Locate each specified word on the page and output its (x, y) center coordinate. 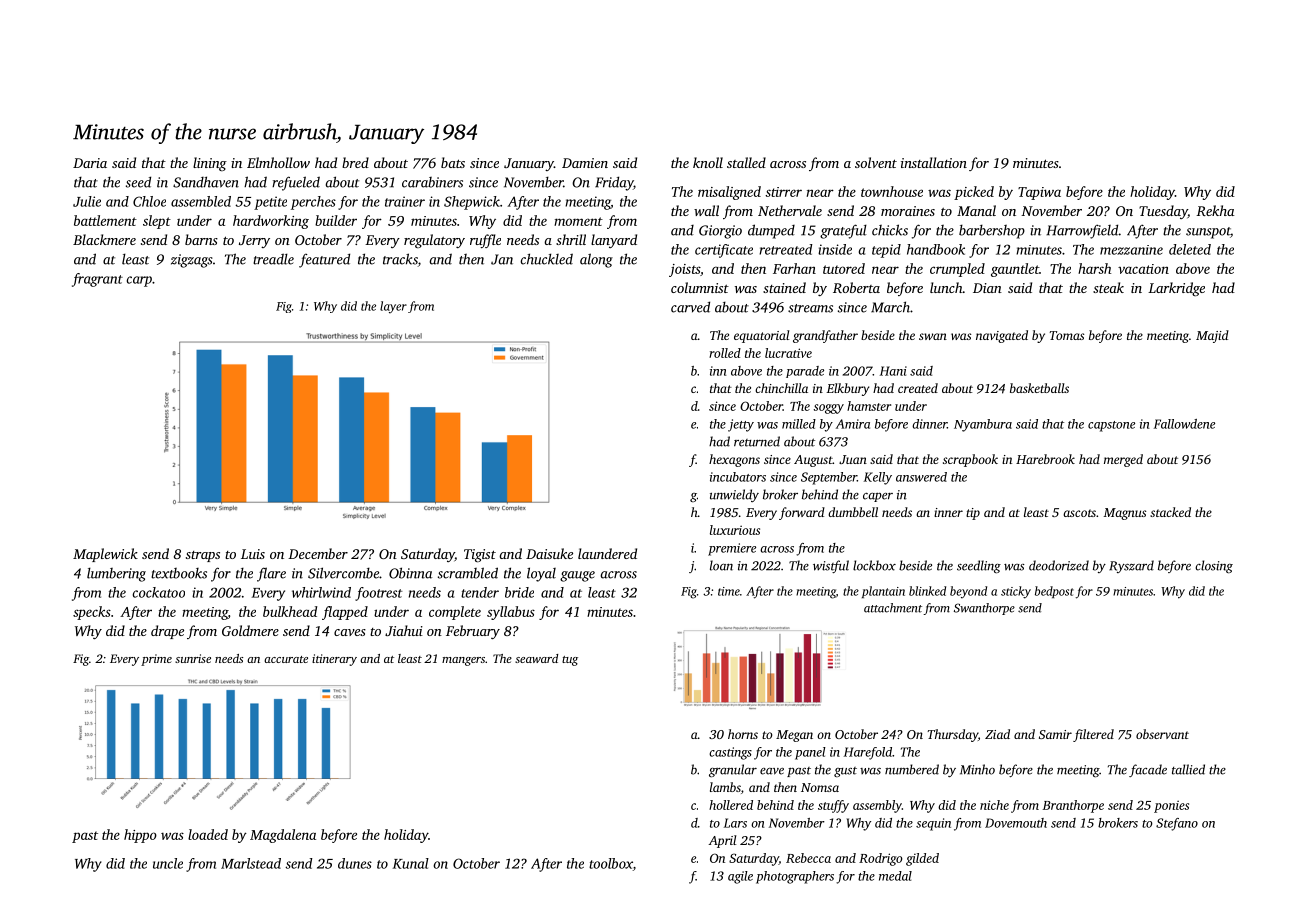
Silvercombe (343, 573)
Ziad (997, 734)
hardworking (271, 222)
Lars (735, 823)
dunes (355, 863)
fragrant (97, 280)
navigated (1002, 336)
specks (92, 613)
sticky (1016, 592)
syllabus (511, 613)
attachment (893, 608)
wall (706, 210)
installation (934, 162)
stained (784, 287)
